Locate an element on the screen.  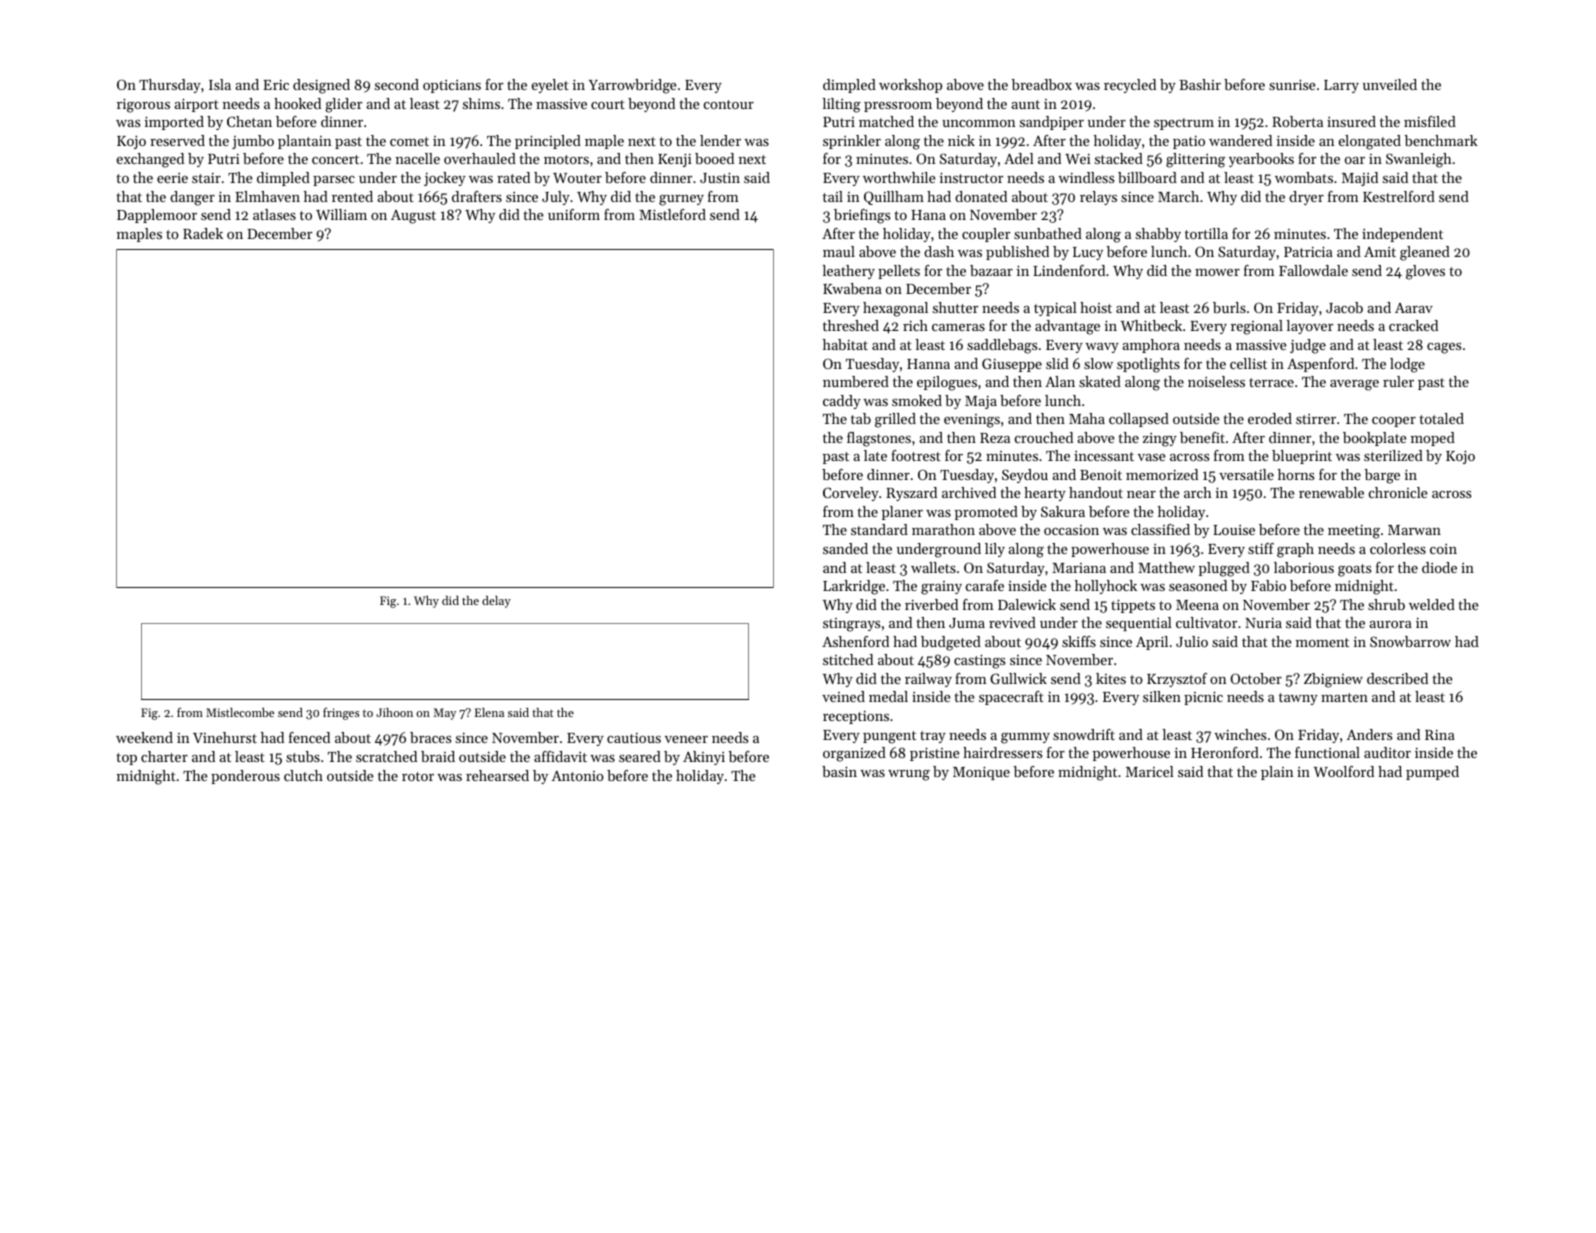
recycled is located at coordinates (1130, 86).
